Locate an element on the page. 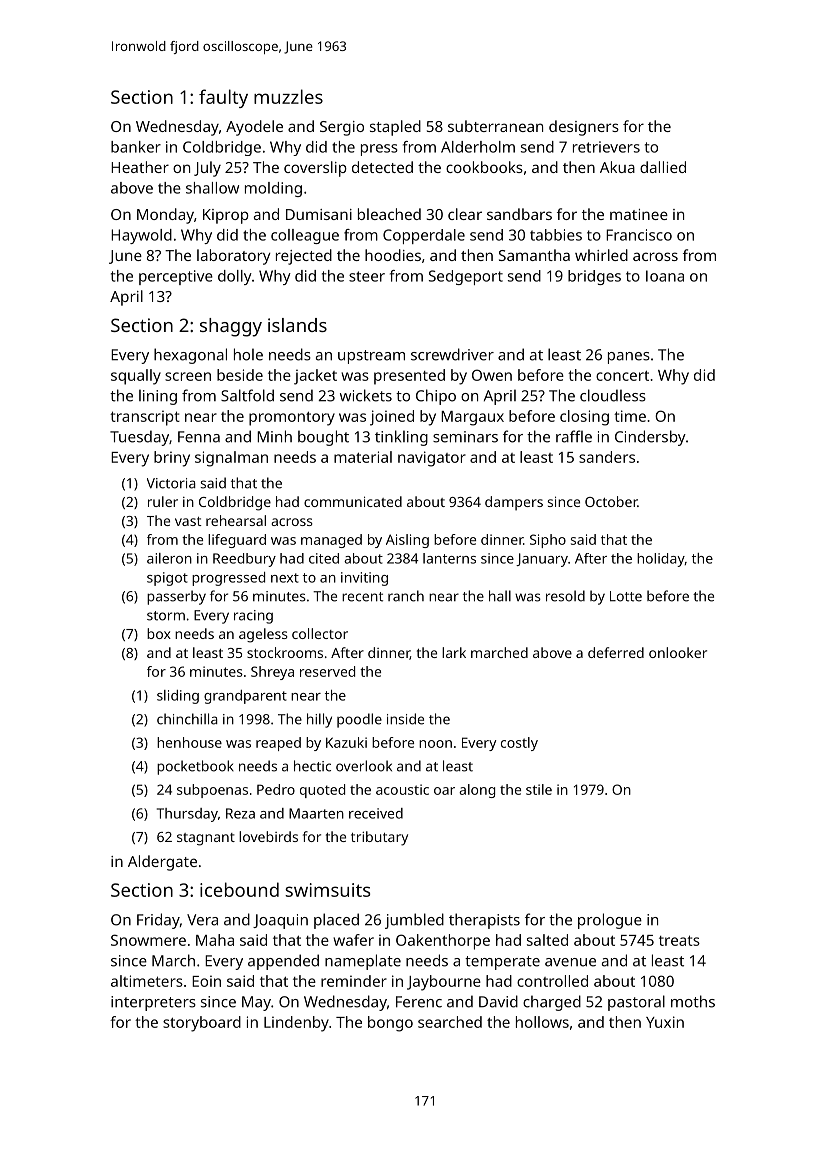 The image size is (828, 1175). sliding is located at coordinates (178, 697).
